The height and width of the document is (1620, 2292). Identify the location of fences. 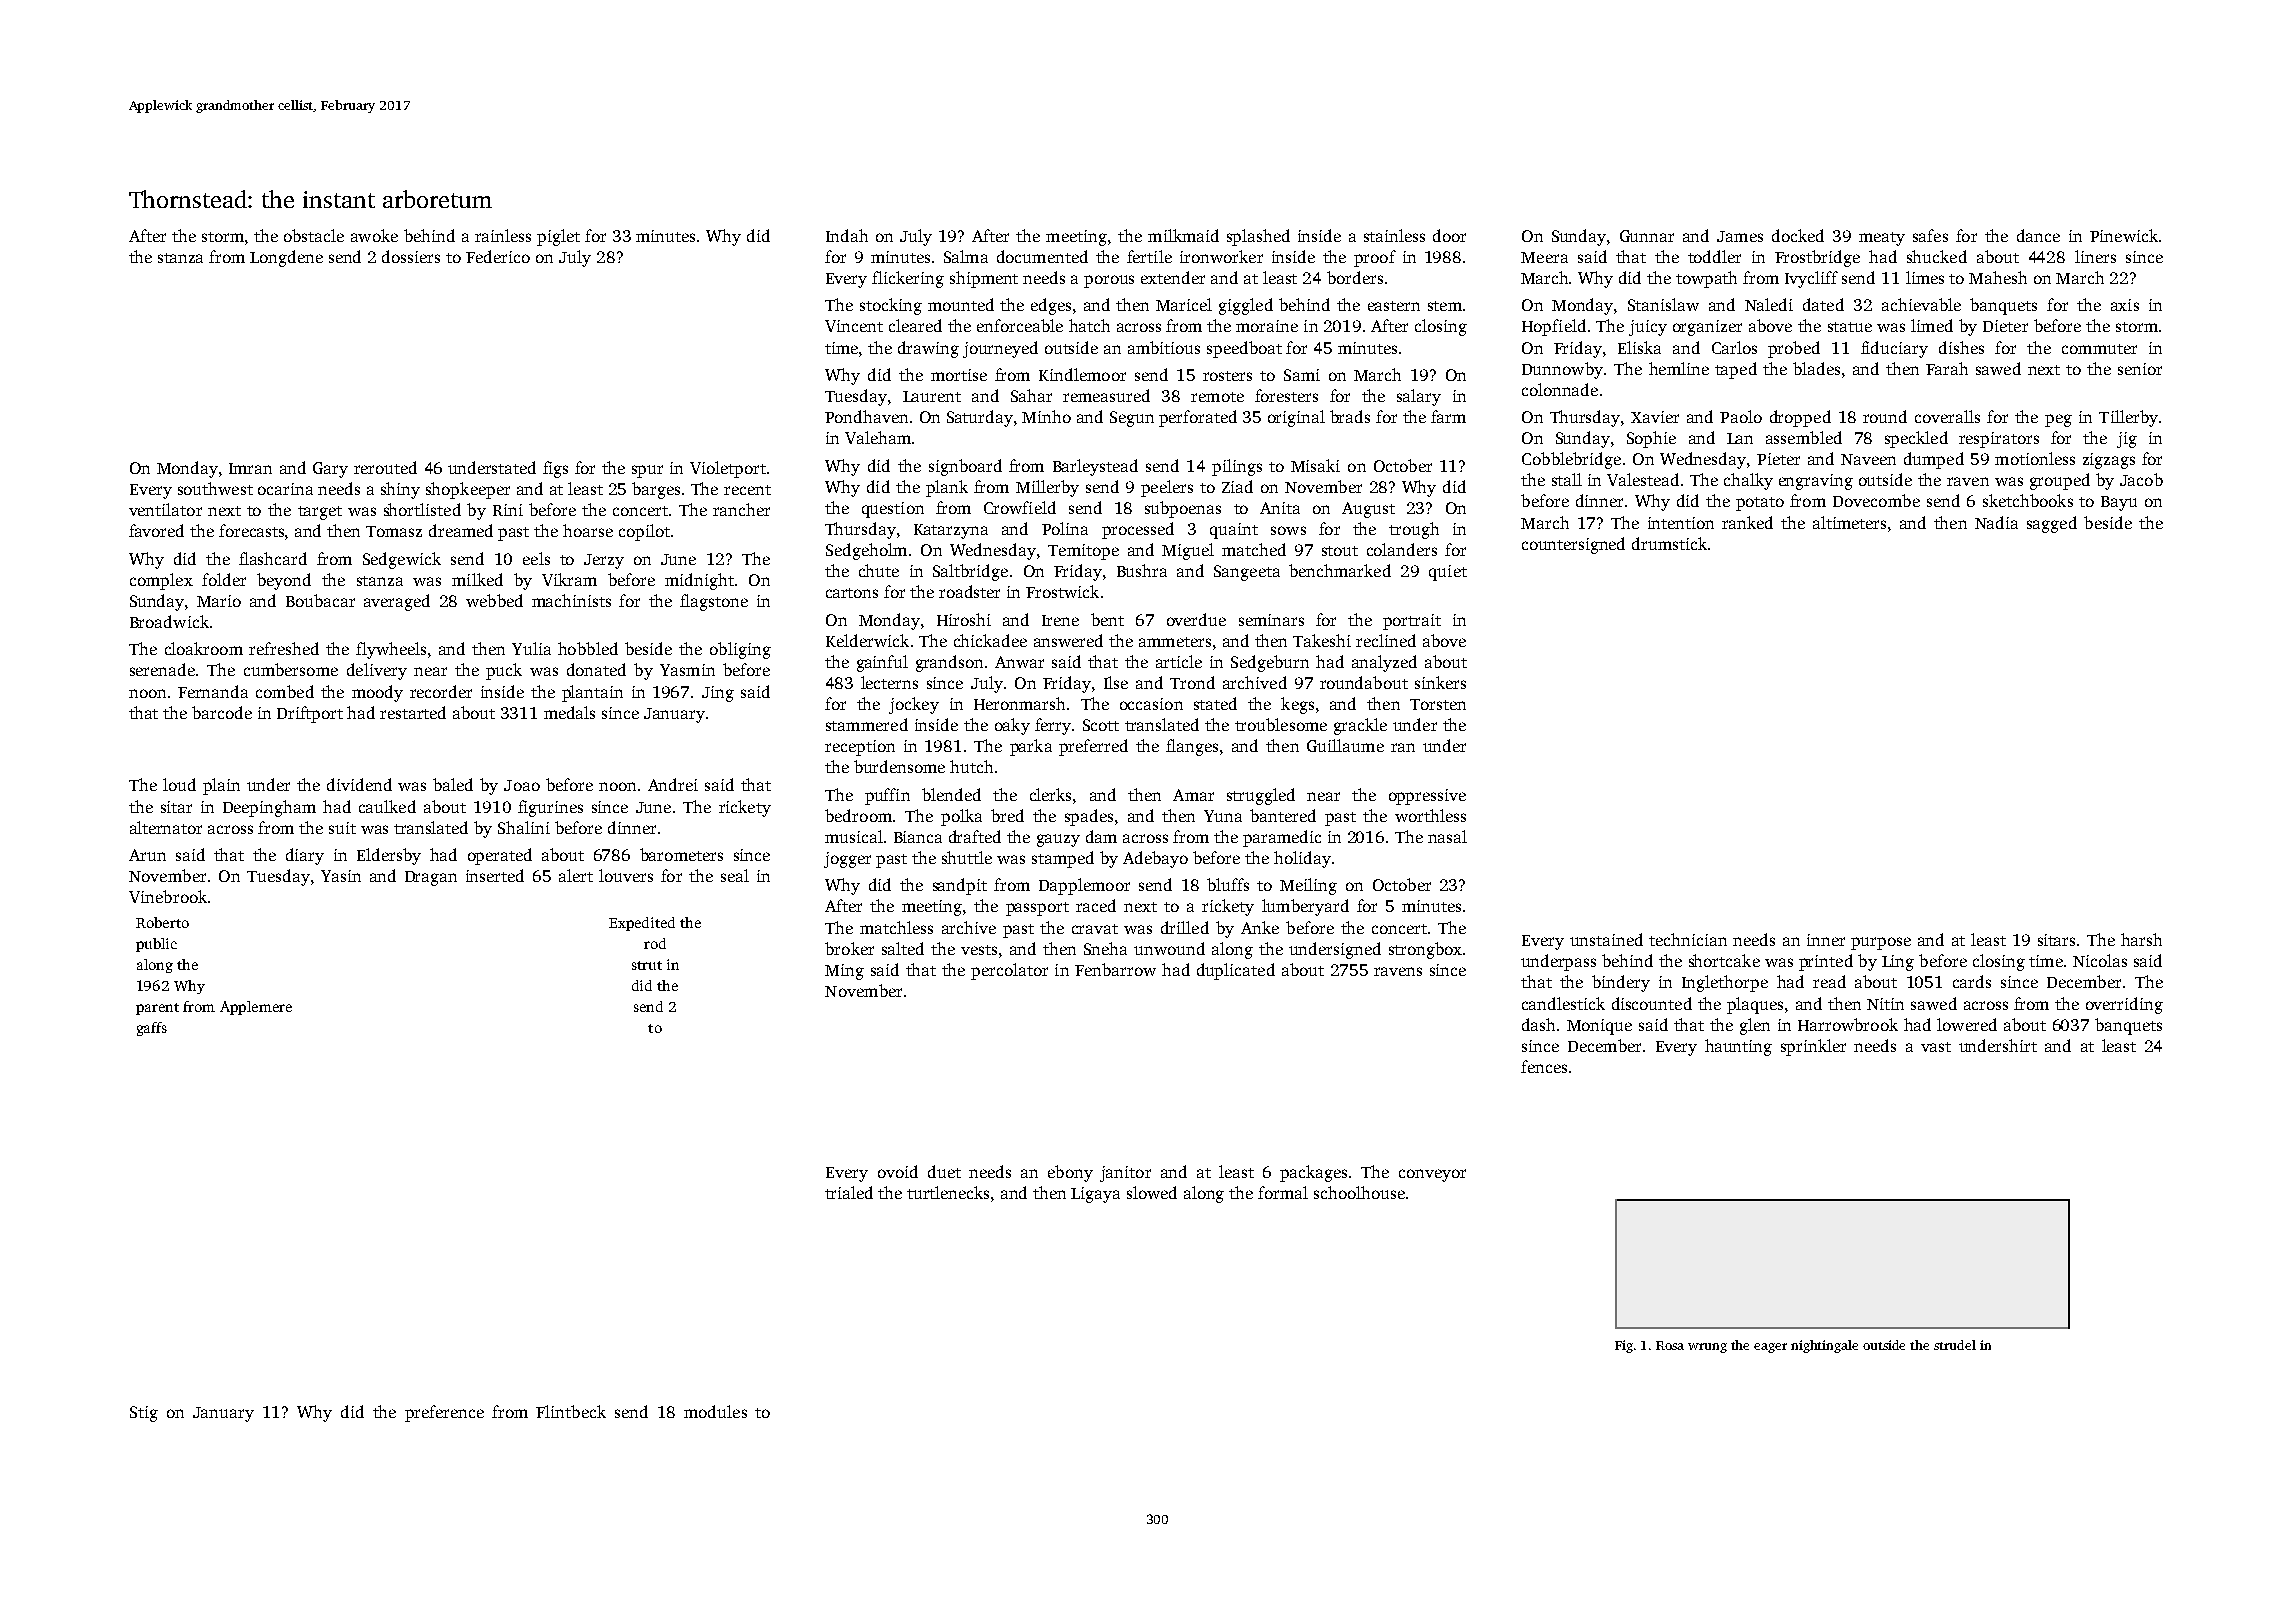
(1544, 1066).
